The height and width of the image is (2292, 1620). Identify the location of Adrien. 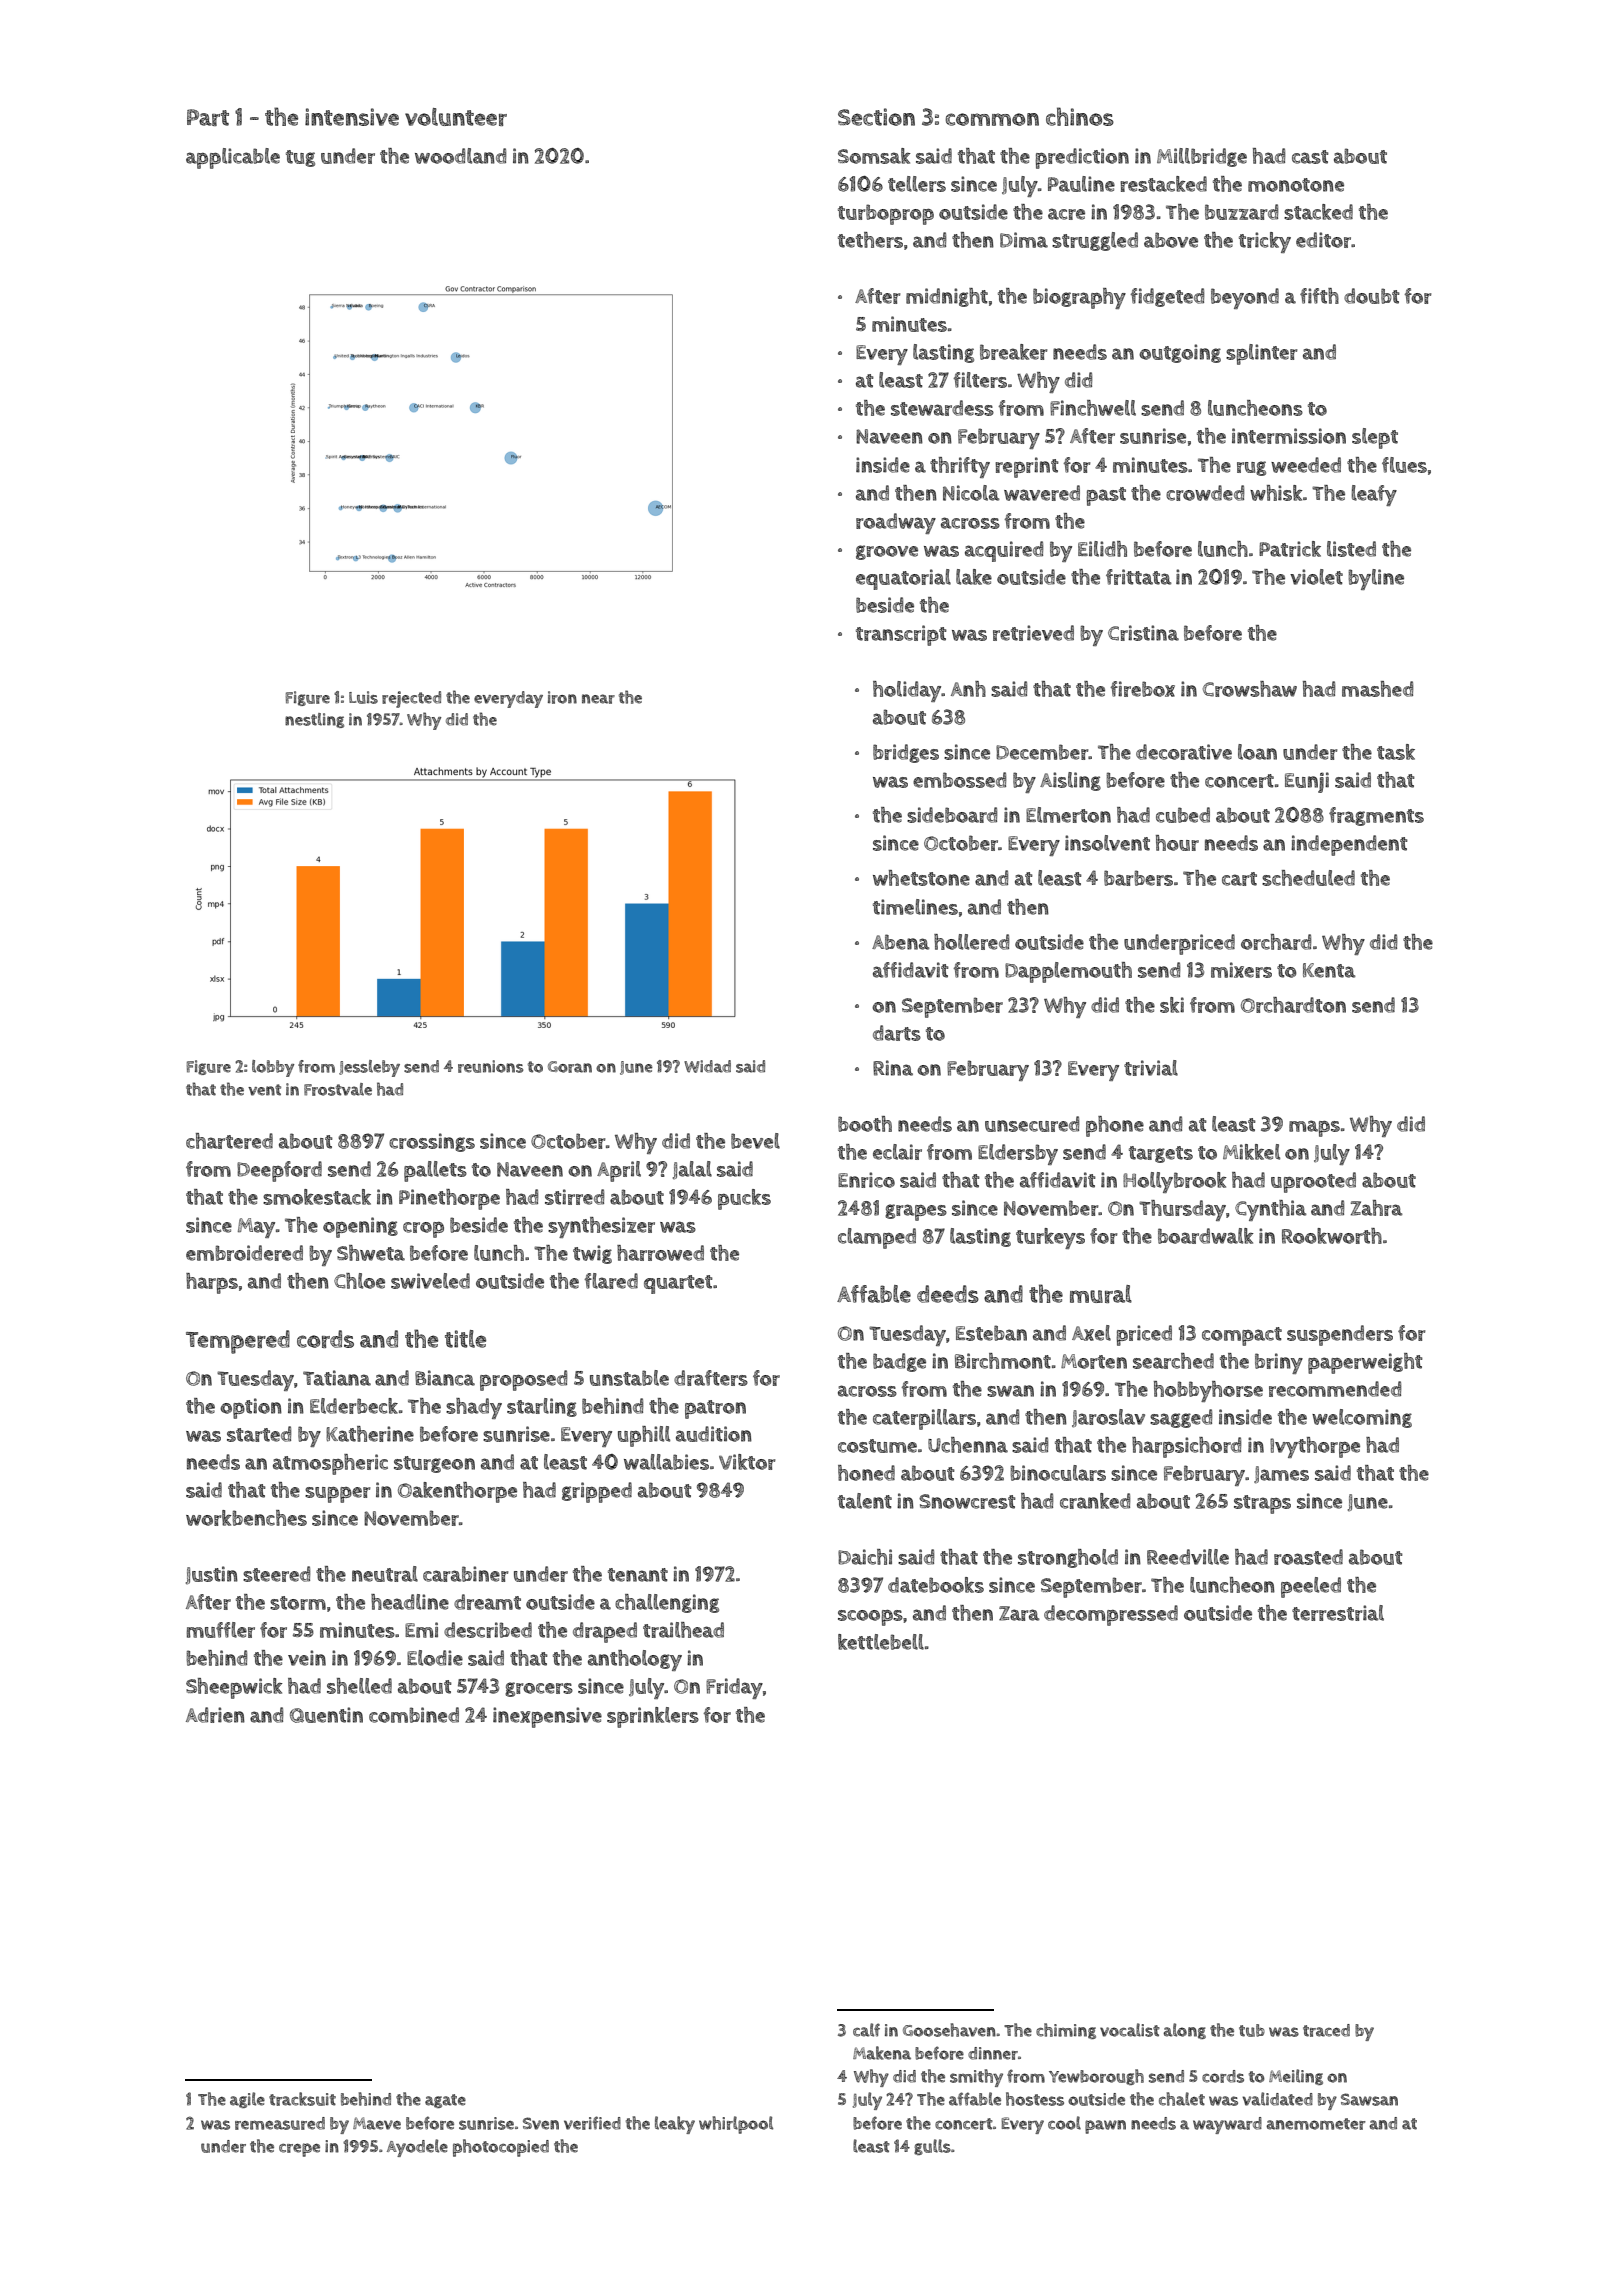
(215, 1715).
